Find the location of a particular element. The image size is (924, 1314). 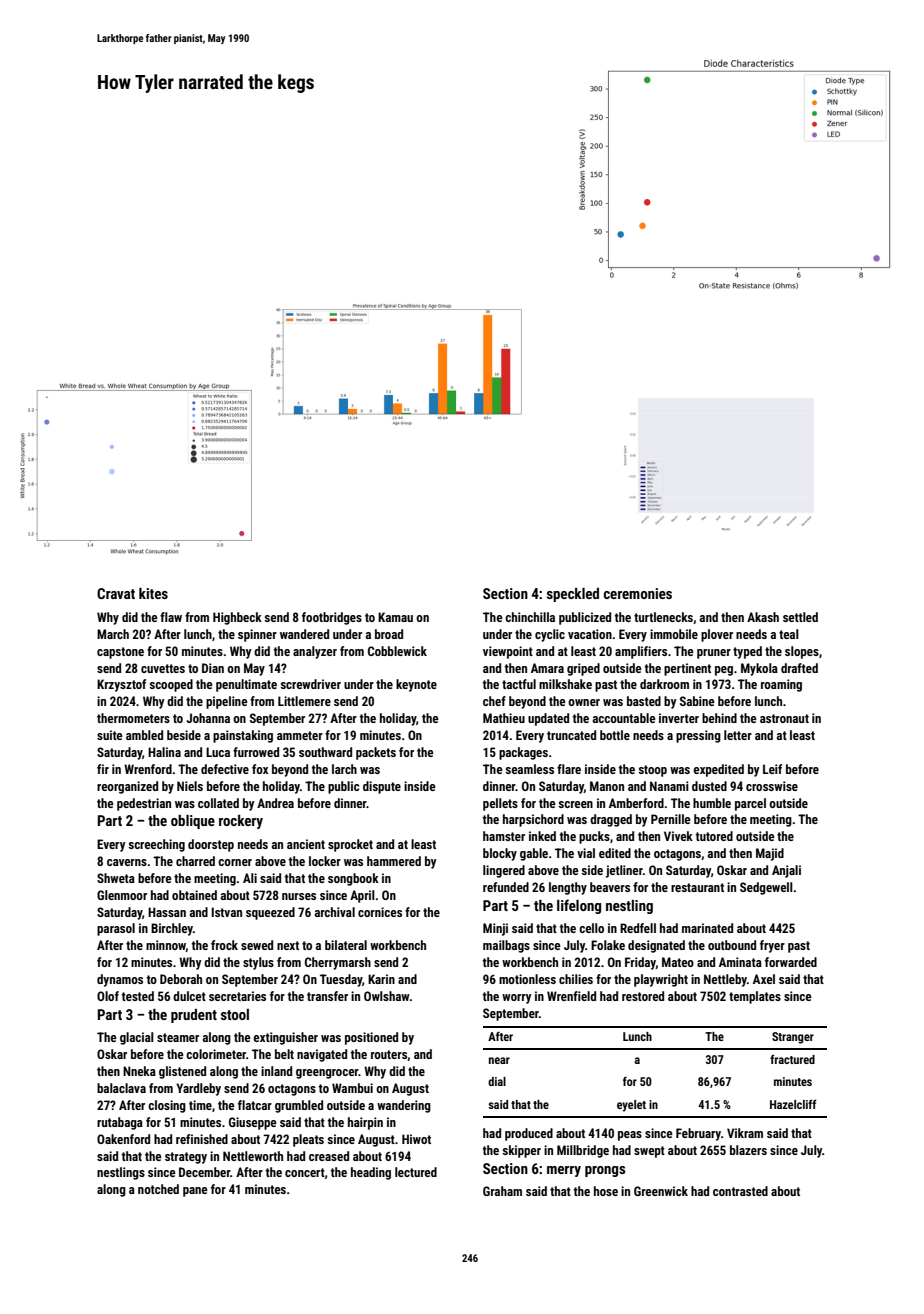

notched is located at coordinates (158, 1189).
